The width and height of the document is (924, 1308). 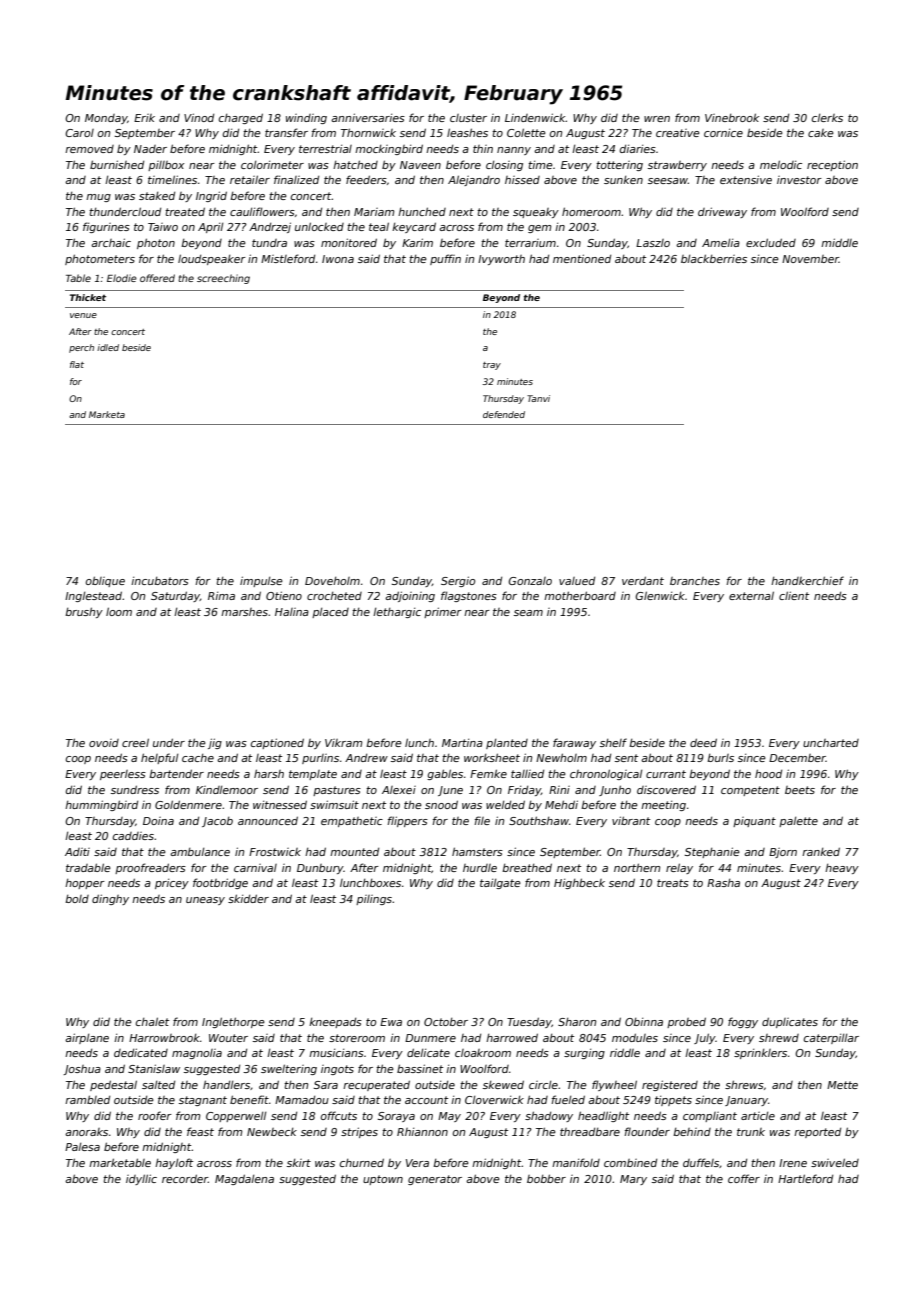 What do you see at coordinates (160, 581) in the document?
I see `incubators` at bounding box center [160, 581].
